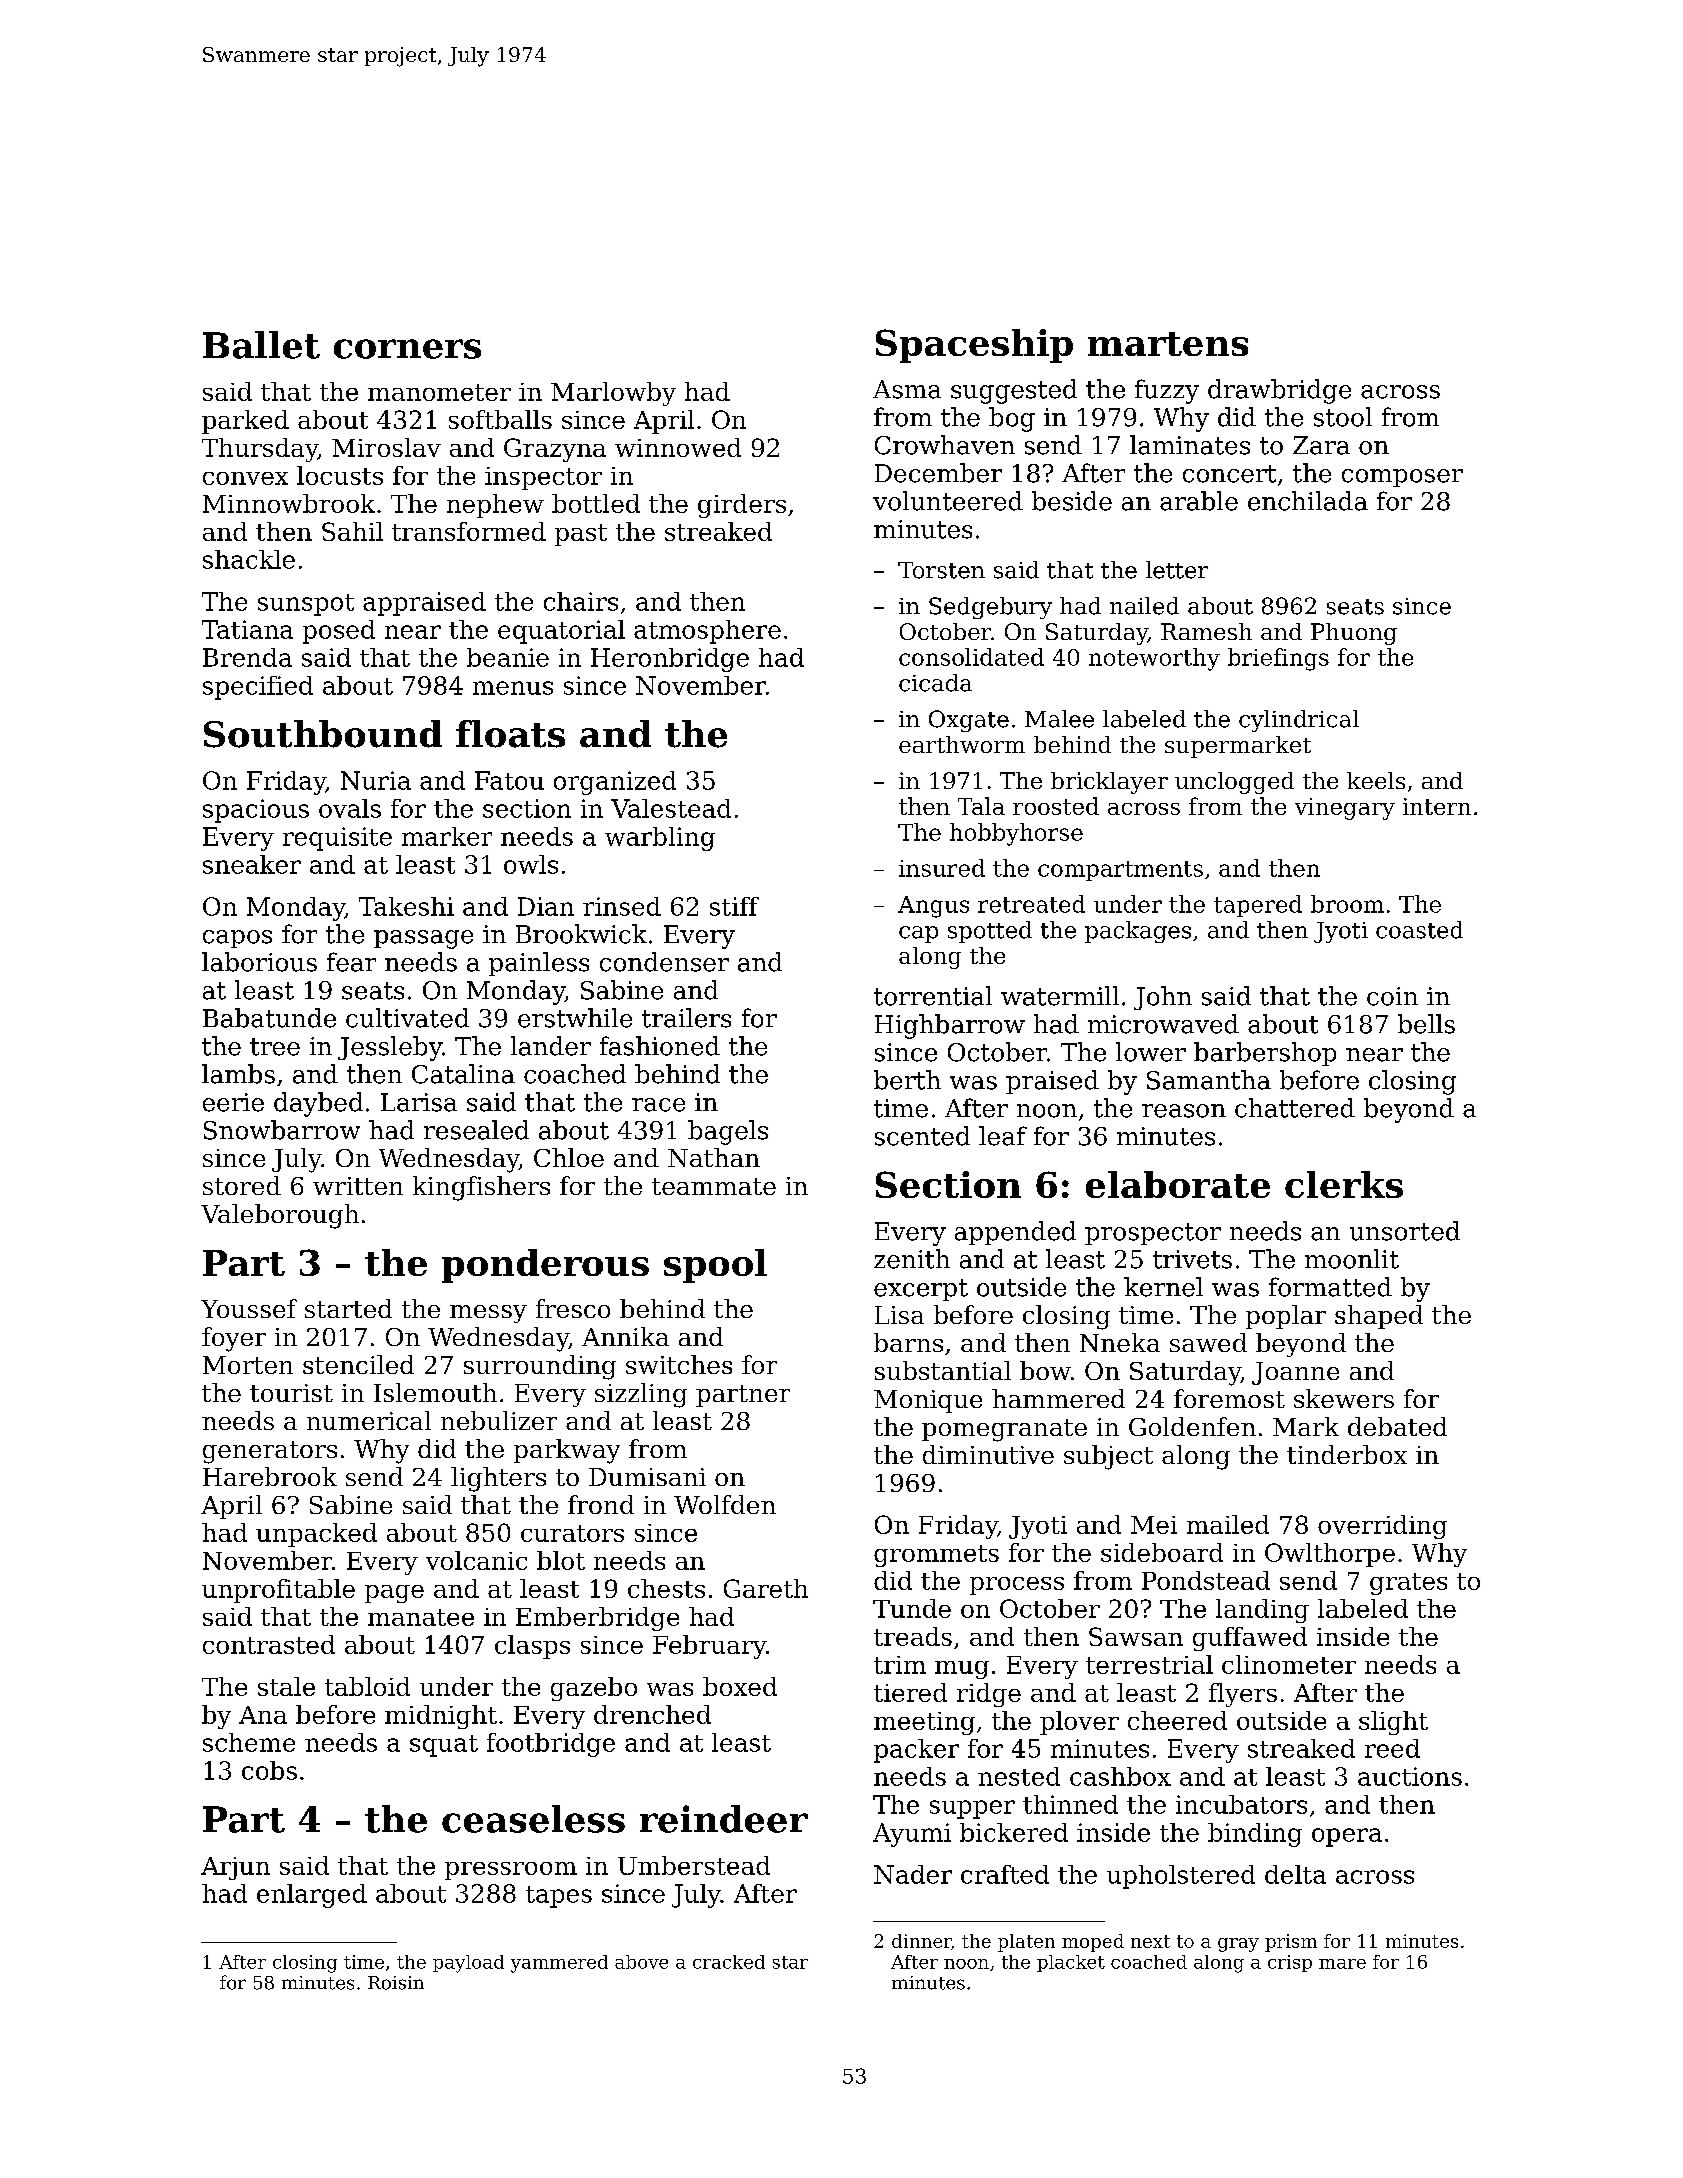  Describe the element at coordinates (261, 345) in the screenshot. I see `Ballet` at that location.
